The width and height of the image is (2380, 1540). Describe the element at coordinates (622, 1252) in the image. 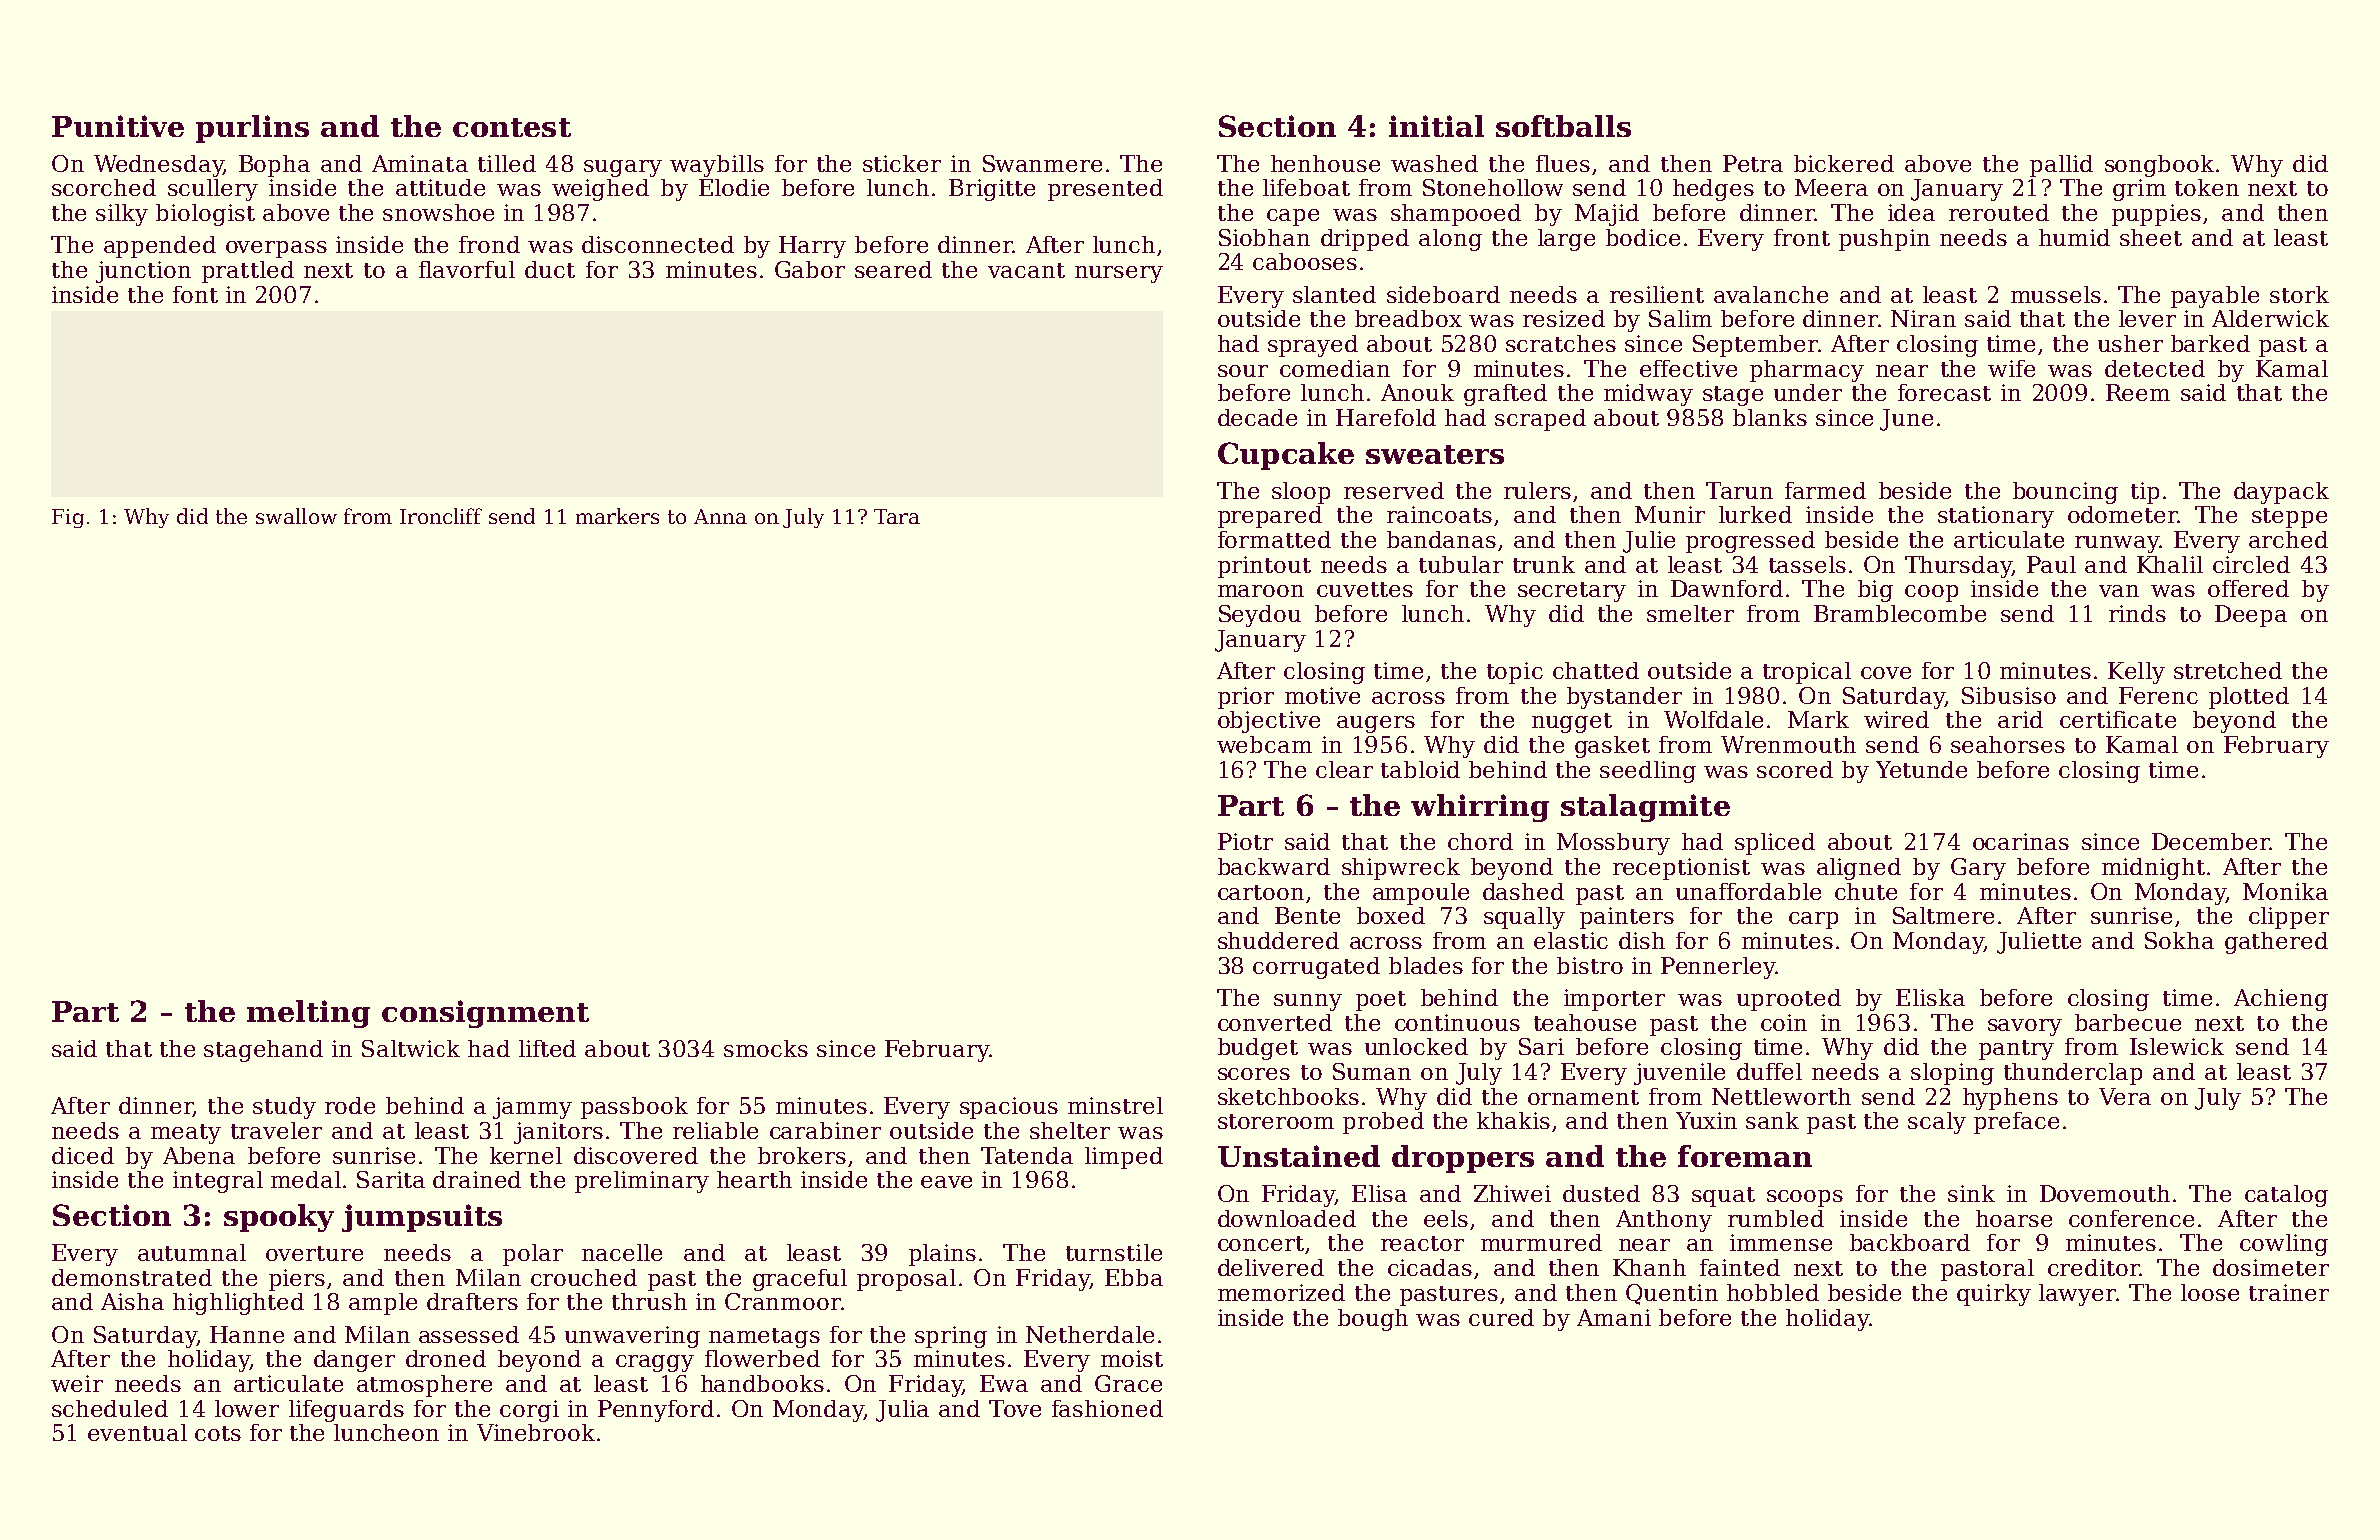

I see `nacelle` at that location.
